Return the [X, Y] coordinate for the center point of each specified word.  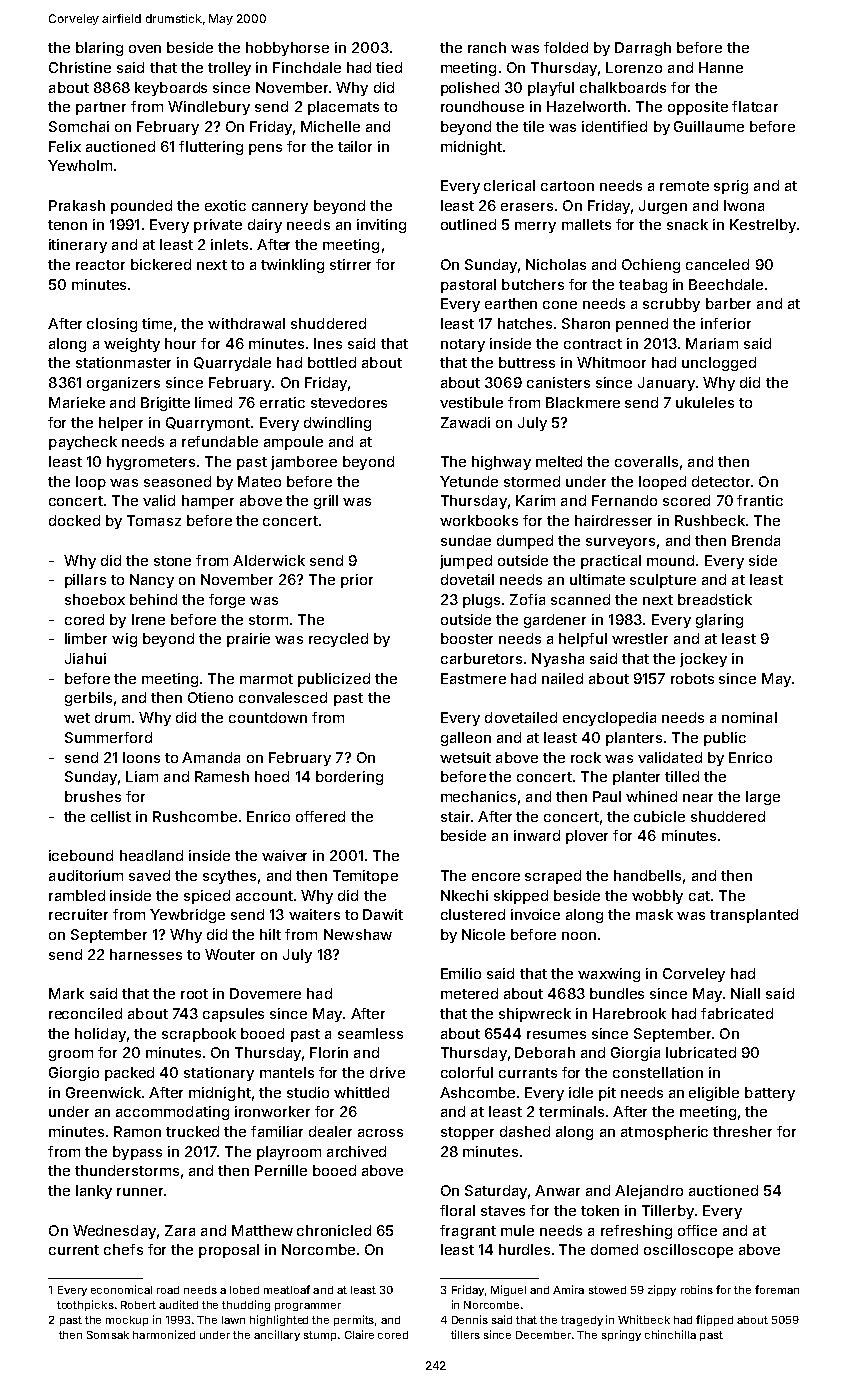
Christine [80, 67]
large [763, 798]
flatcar [755, 106]
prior [357, 581]
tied [389, 67]
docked [74, 520]
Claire [359, 1334]
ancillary [277, 1335]
